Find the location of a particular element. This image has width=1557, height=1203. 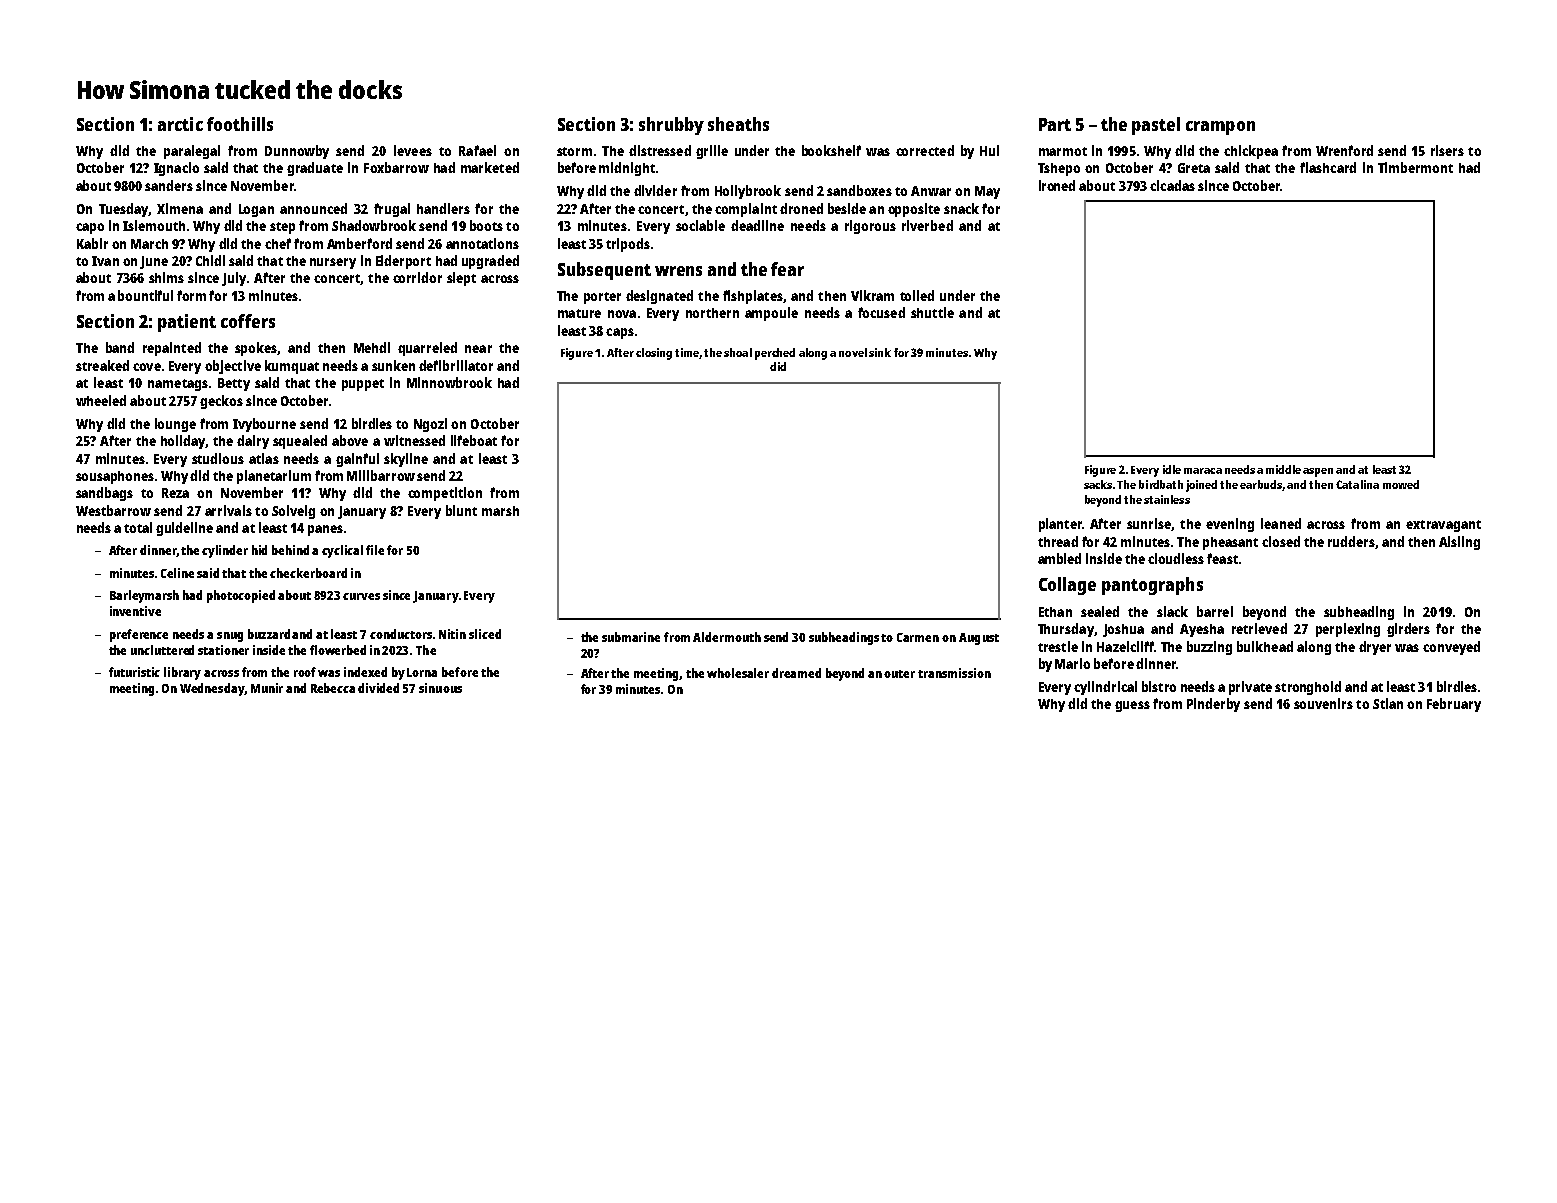

evening is located at coordinates (1230, 525).
